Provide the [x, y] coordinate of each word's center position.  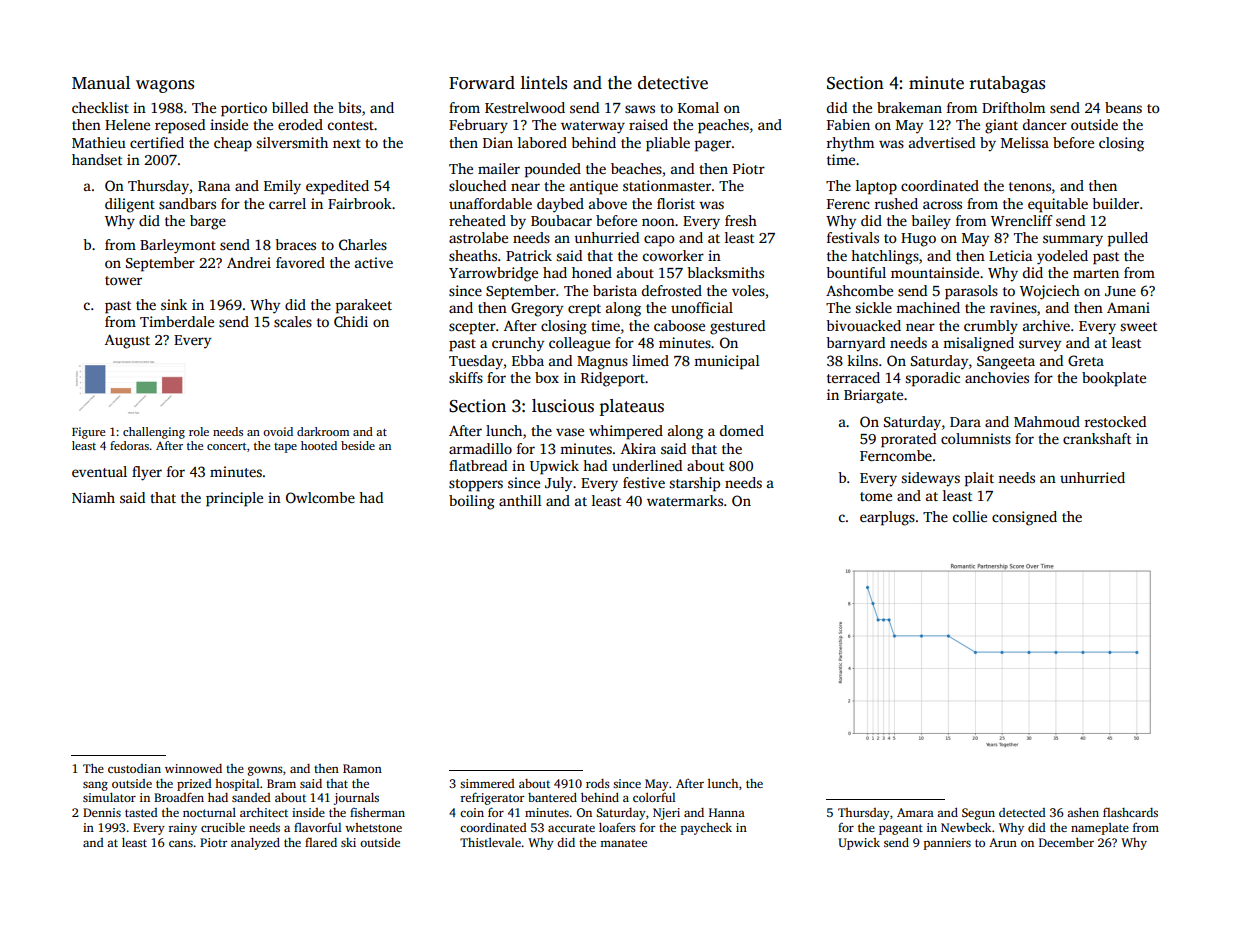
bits [349, 107]
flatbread [478, 465]
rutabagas [1007, 84]
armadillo [480, 448]
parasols [971, 292]
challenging [154, 433]
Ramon [362, 768]
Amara [915, 812]
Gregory [537, 309]
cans [181, 843]
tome [876, 496]
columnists [976, 438]
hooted [319, 445]
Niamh [93, 497]
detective [673, 83]
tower [123, 280]
